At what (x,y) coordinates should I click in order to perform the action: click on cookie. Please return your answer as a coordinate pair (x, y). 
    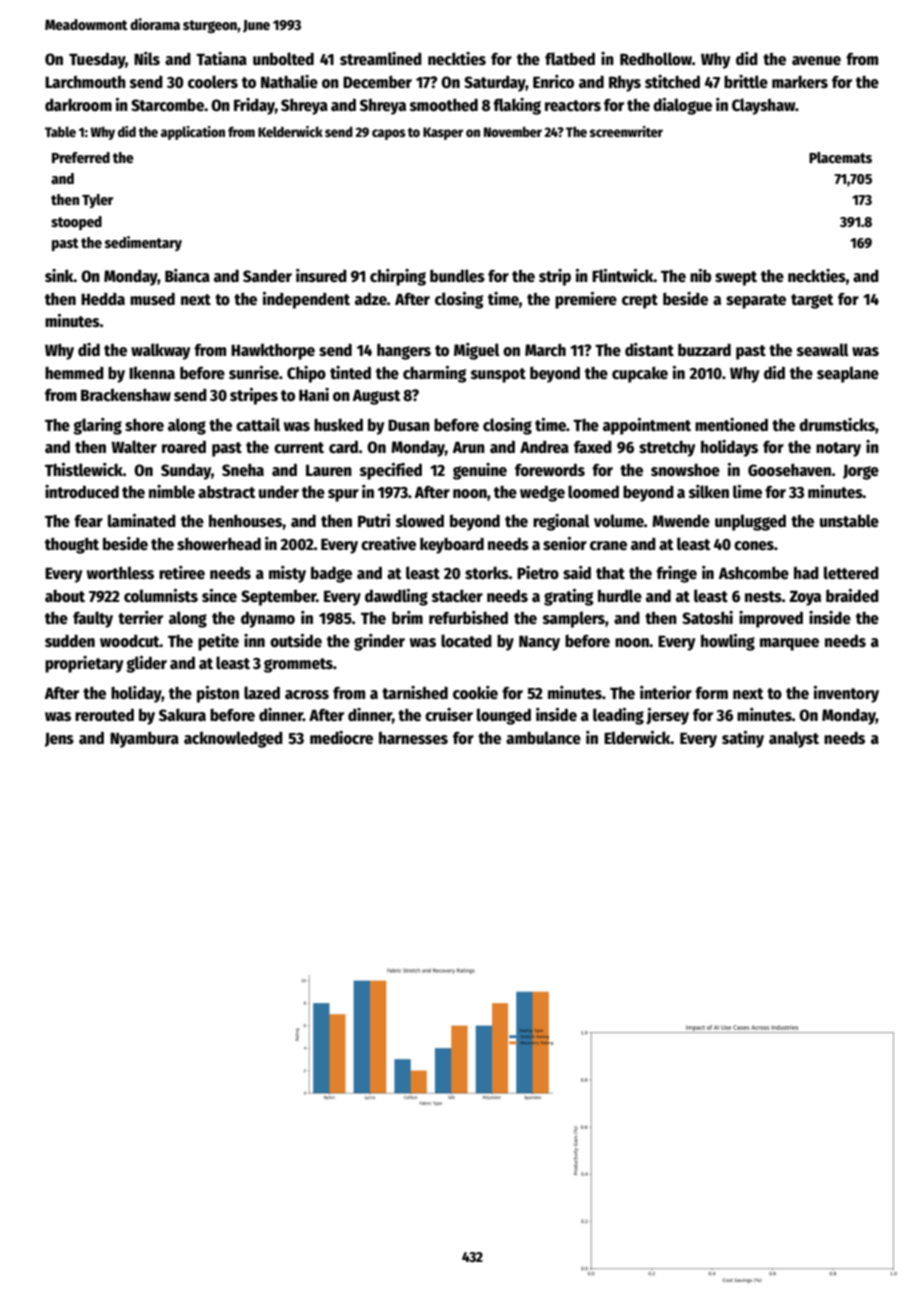
    Looking at the image, I should click on (475, 692).
